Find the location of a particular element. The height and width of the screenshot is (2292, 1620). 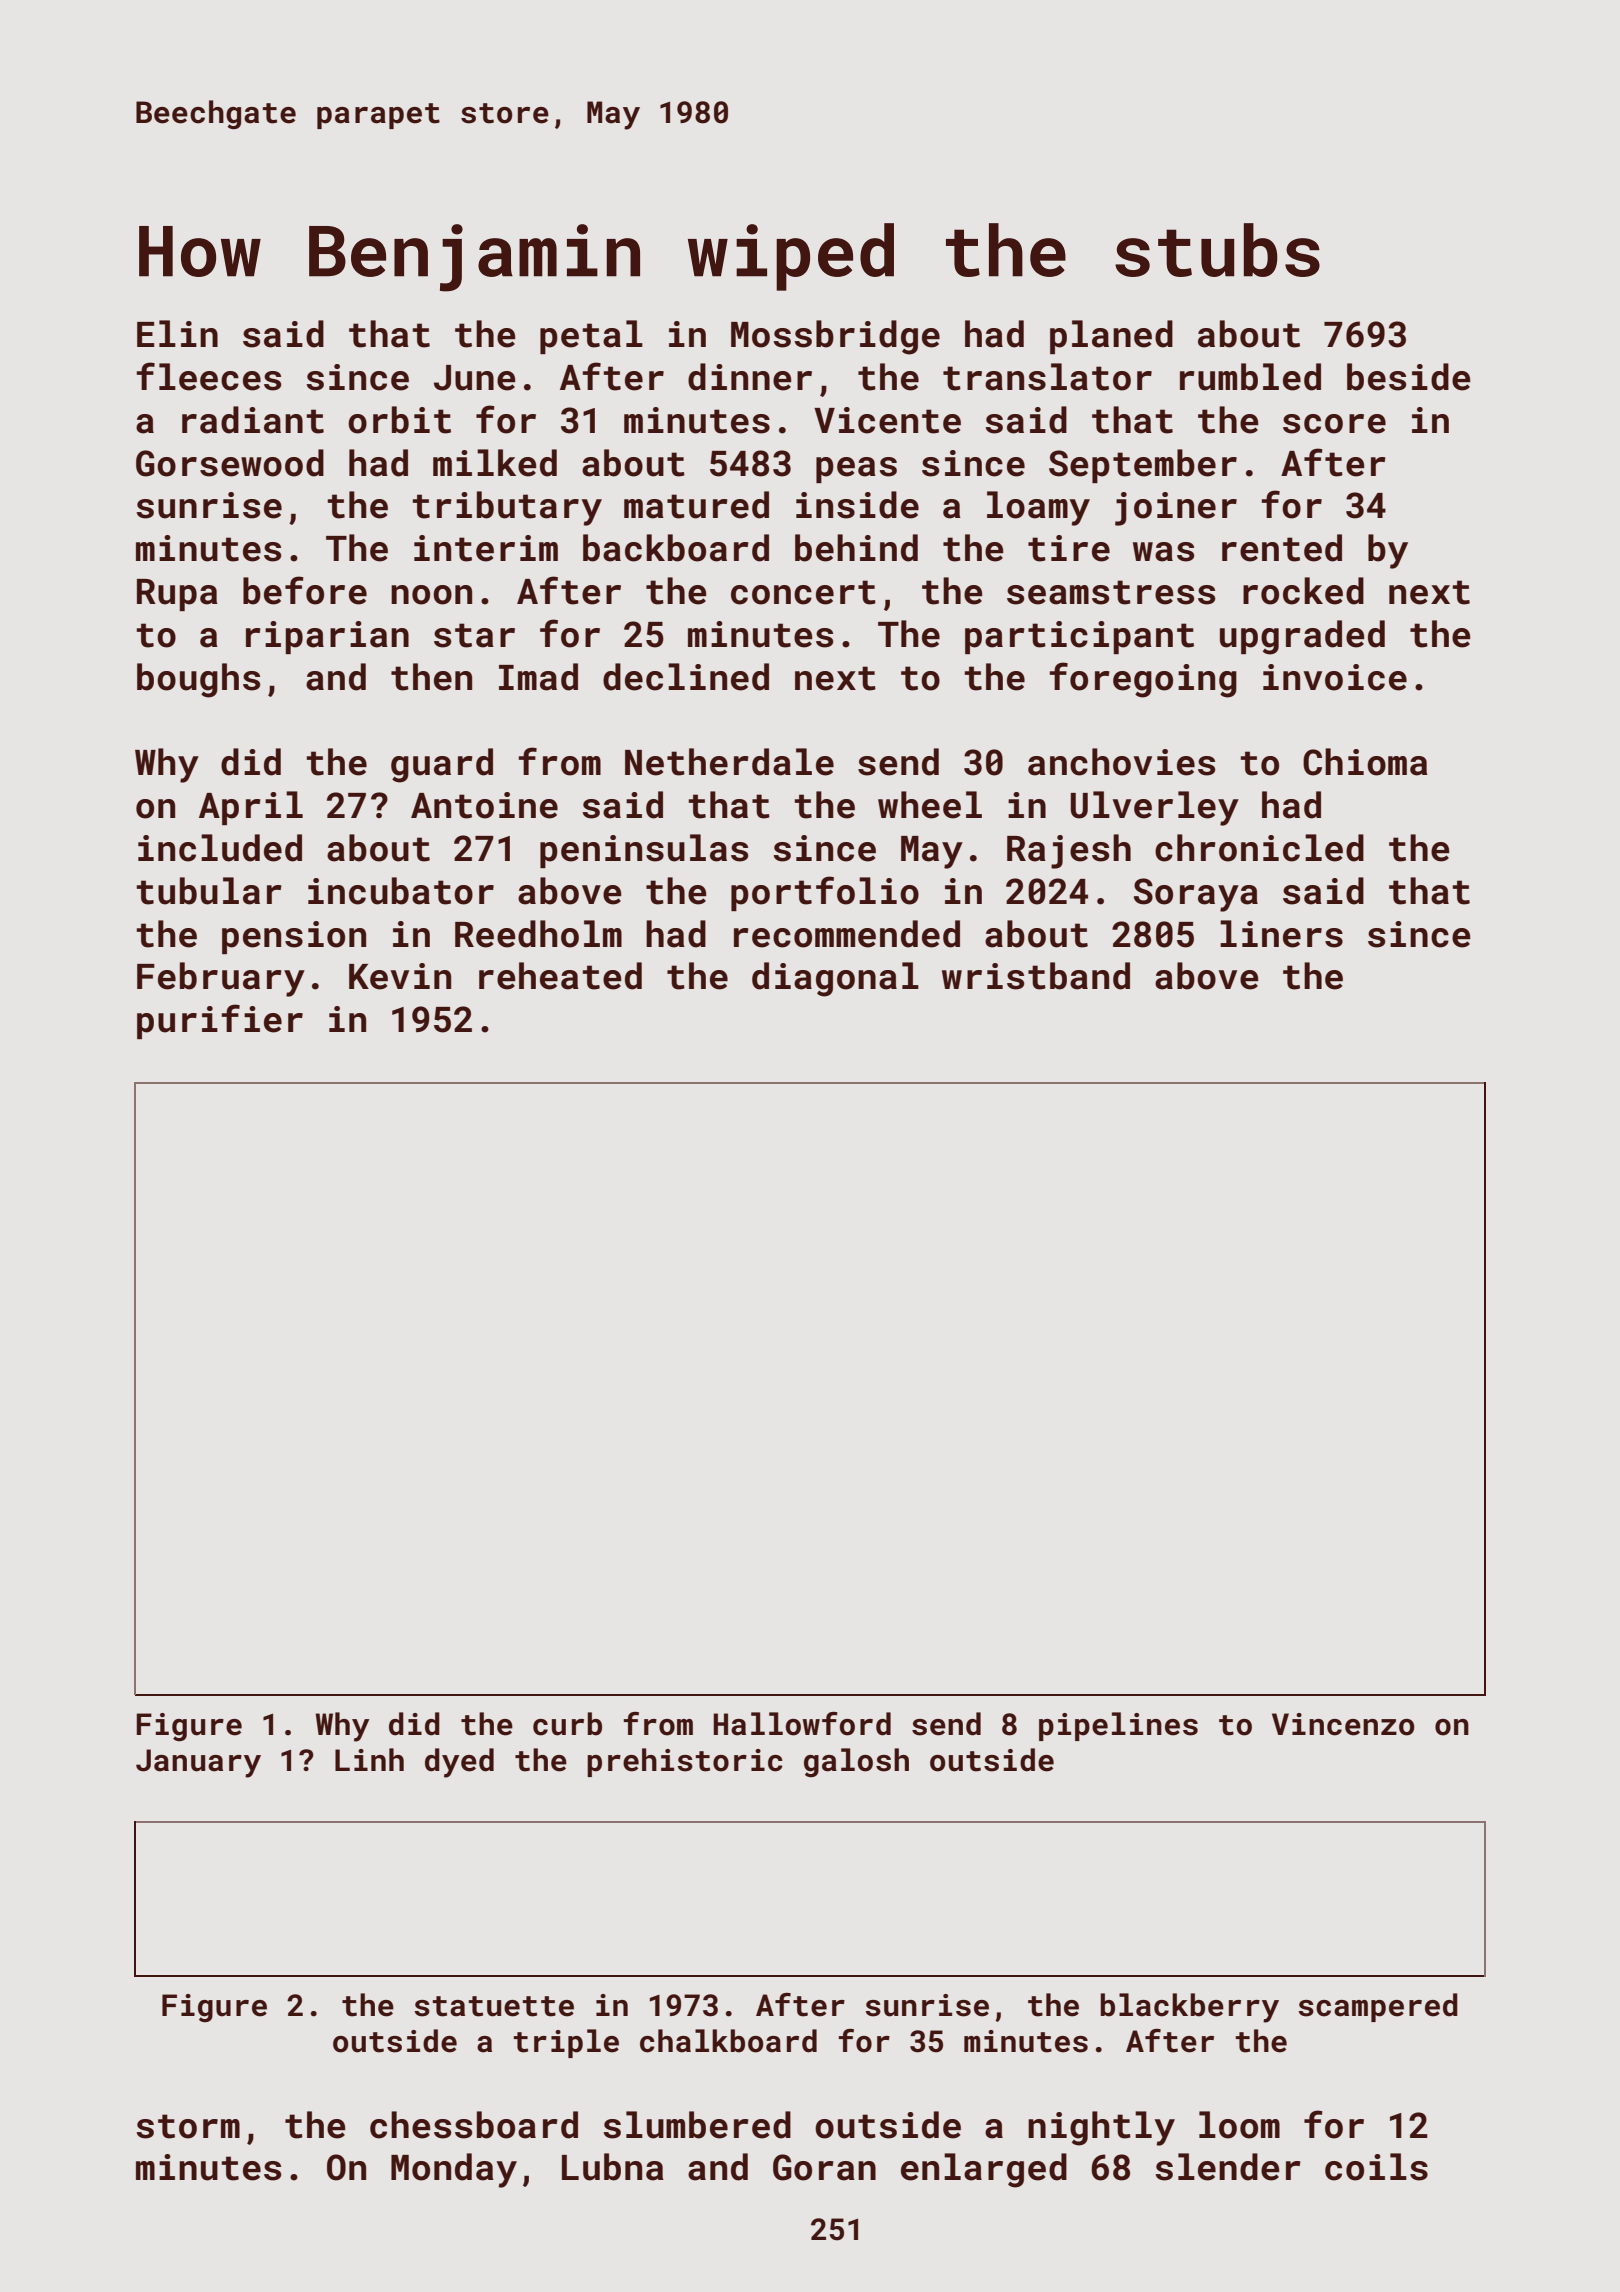

scampered is located at coordinates (1378, 2007).
